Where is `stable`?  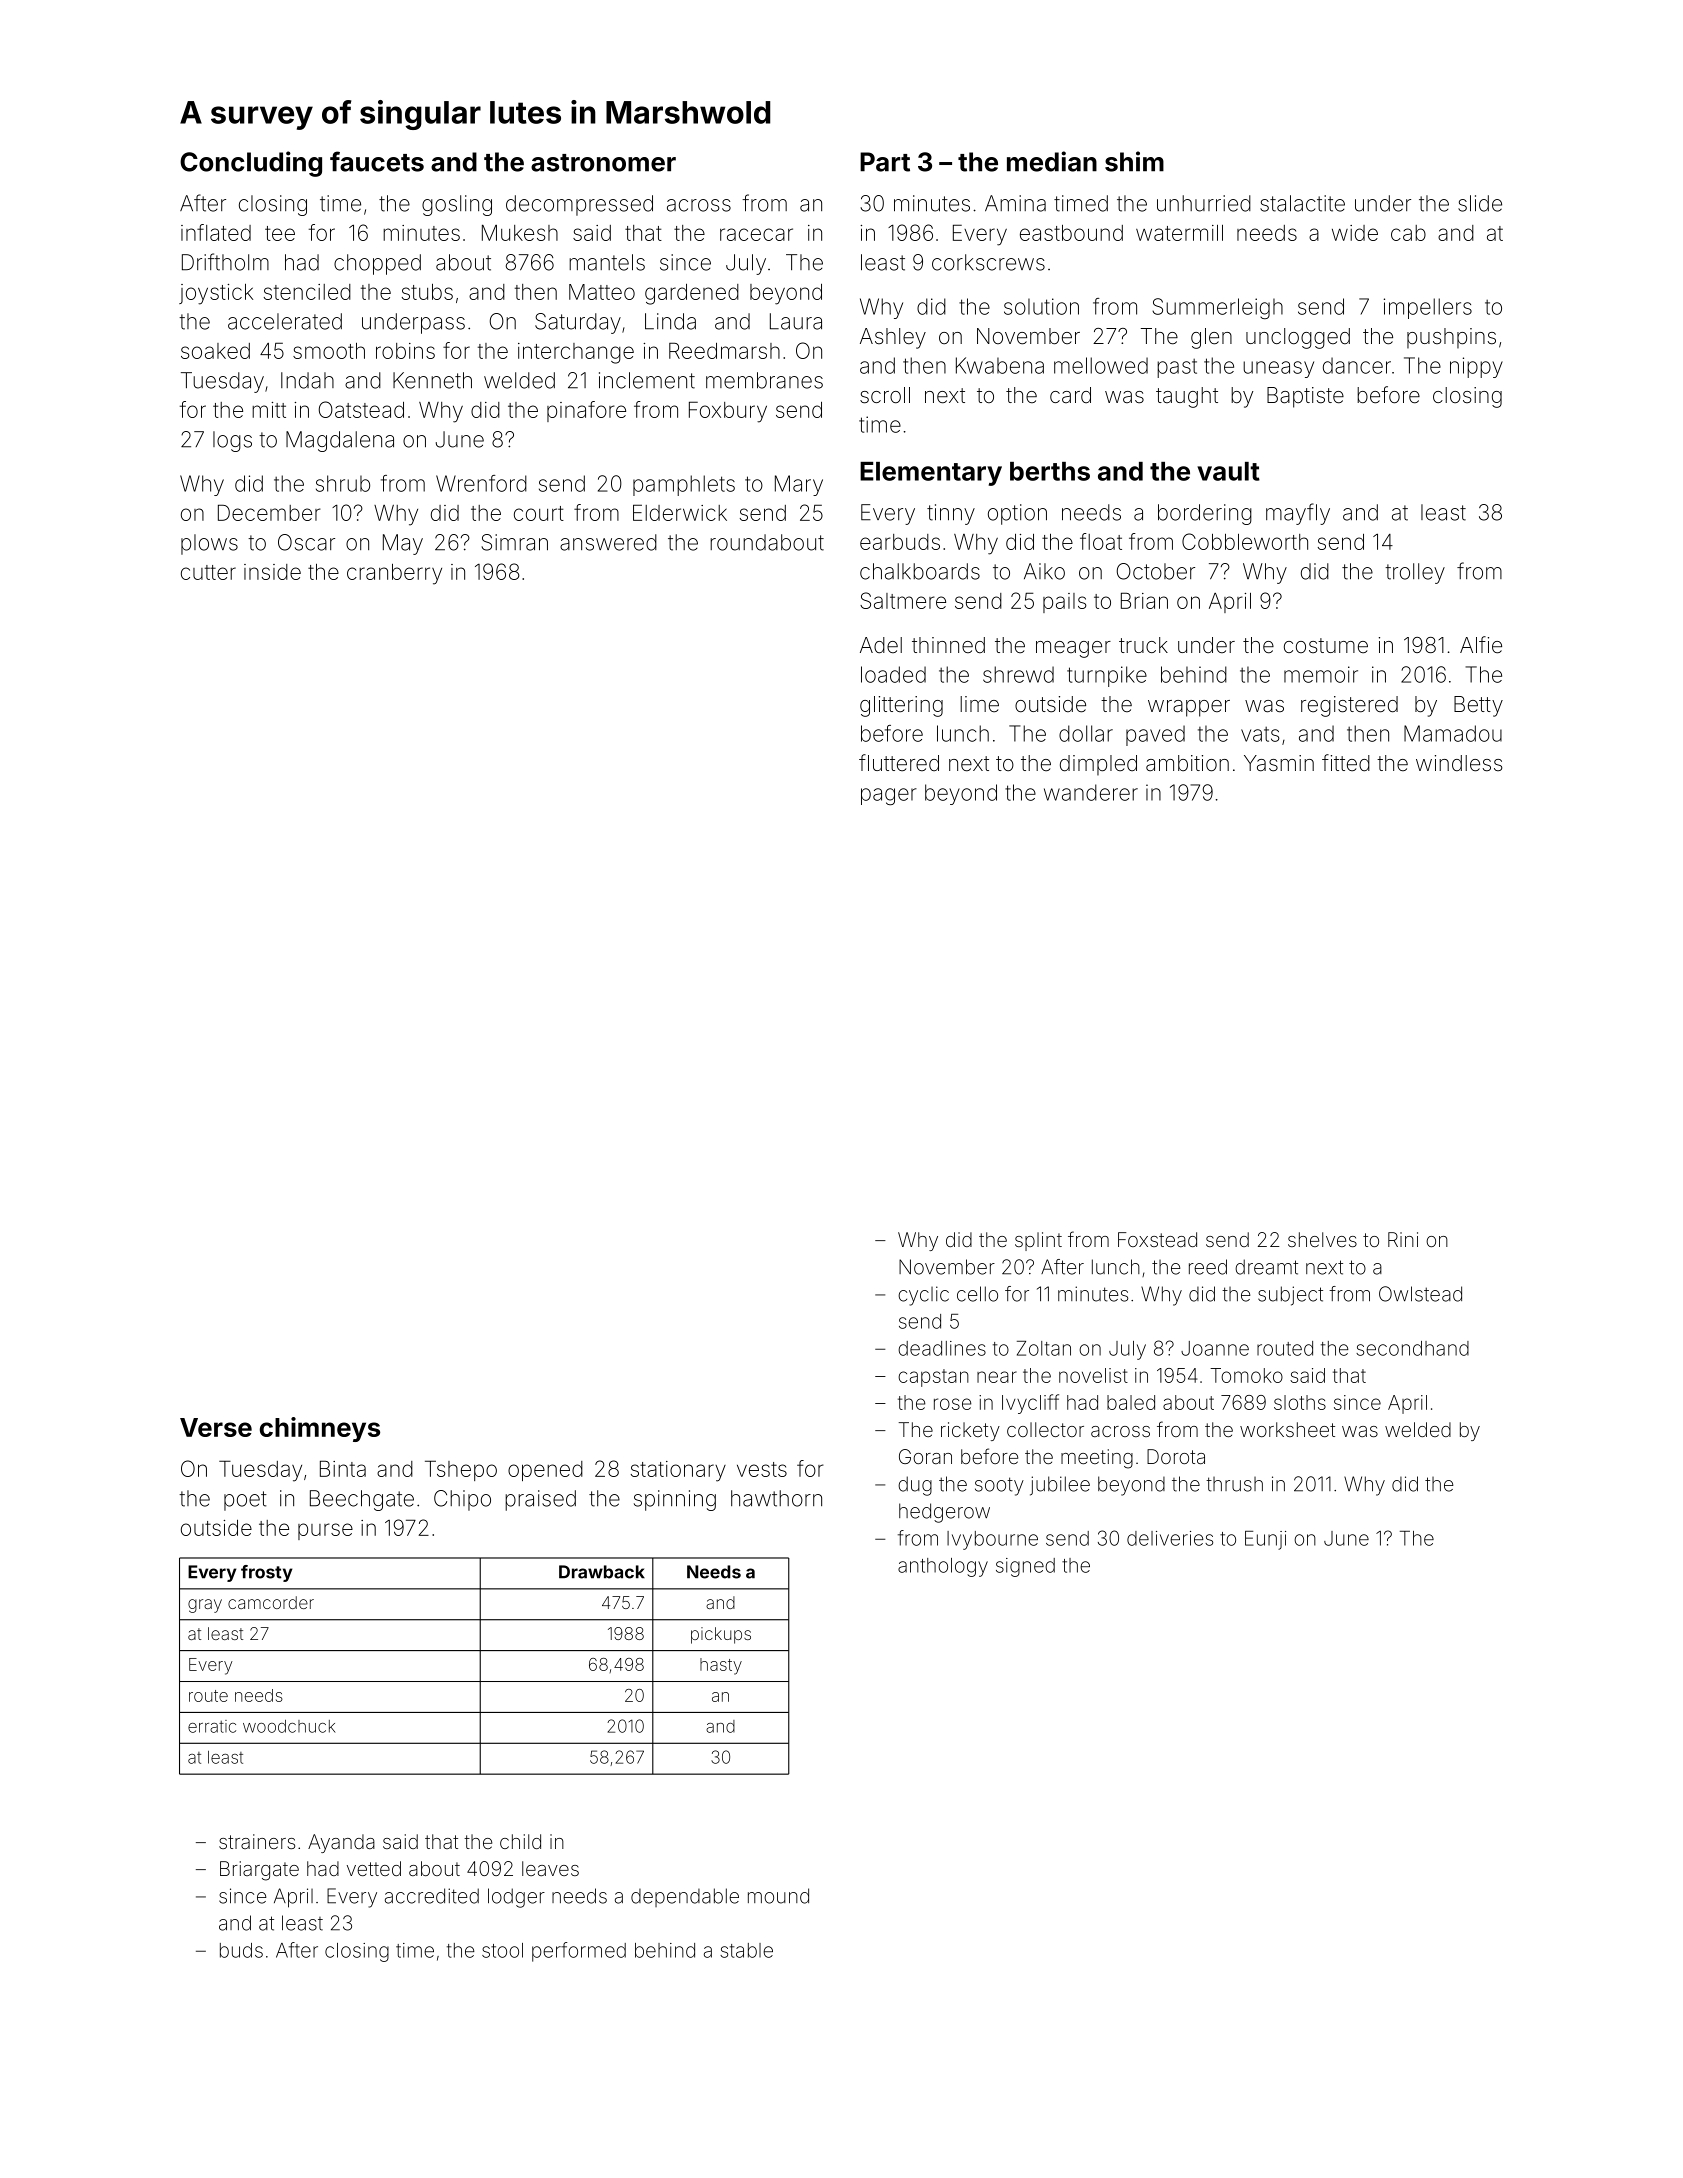 stable is located at coordinates (746, 1950).
